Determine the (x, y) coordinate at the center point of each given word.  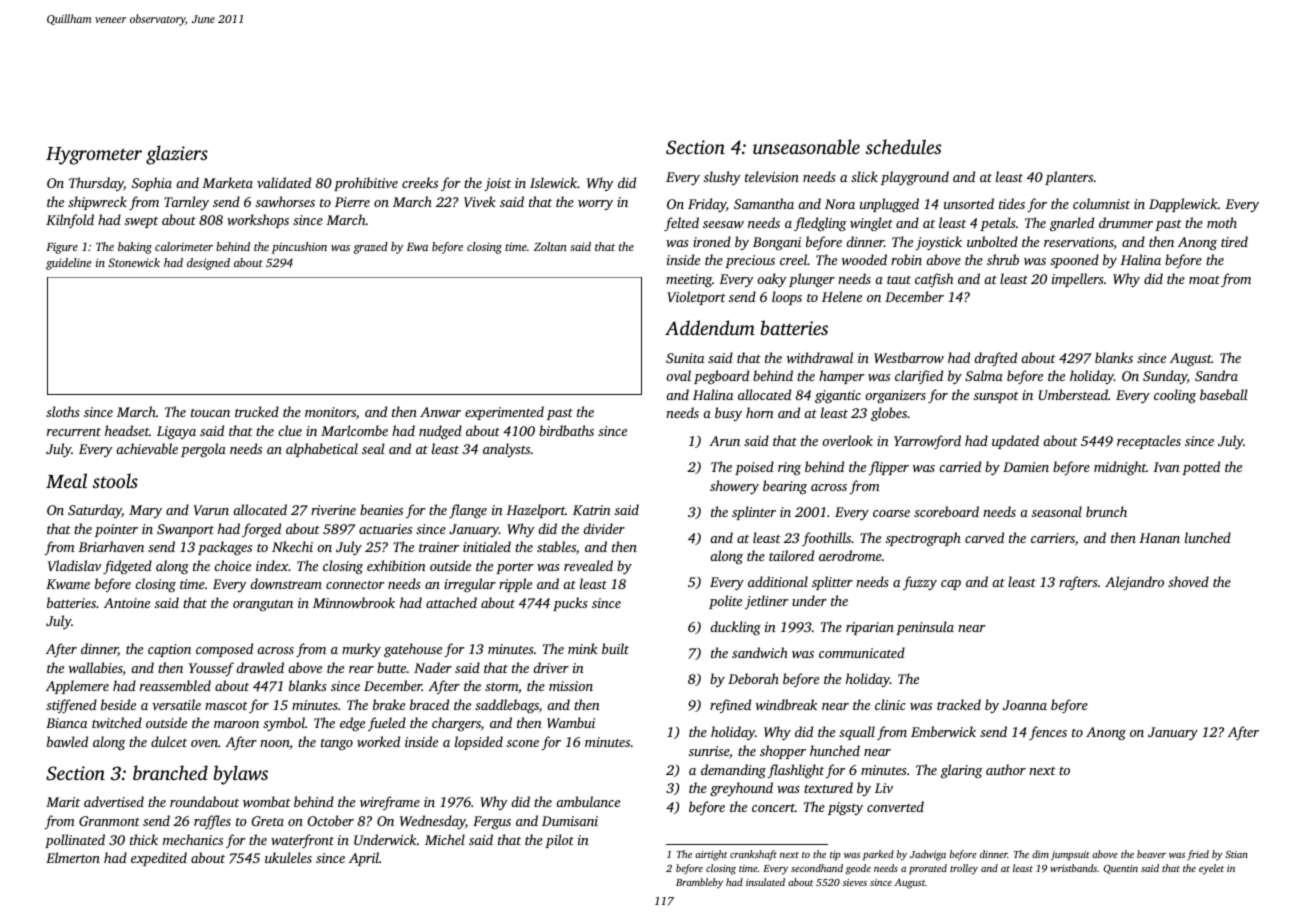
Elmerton (73, 857)
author (1006, 769)
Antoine (127, 603)
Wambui (571, 722)
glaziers (177, 155)
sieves (855, 882)
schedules (903, 146)
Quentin (1121, 869)
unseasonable (806, 146)
